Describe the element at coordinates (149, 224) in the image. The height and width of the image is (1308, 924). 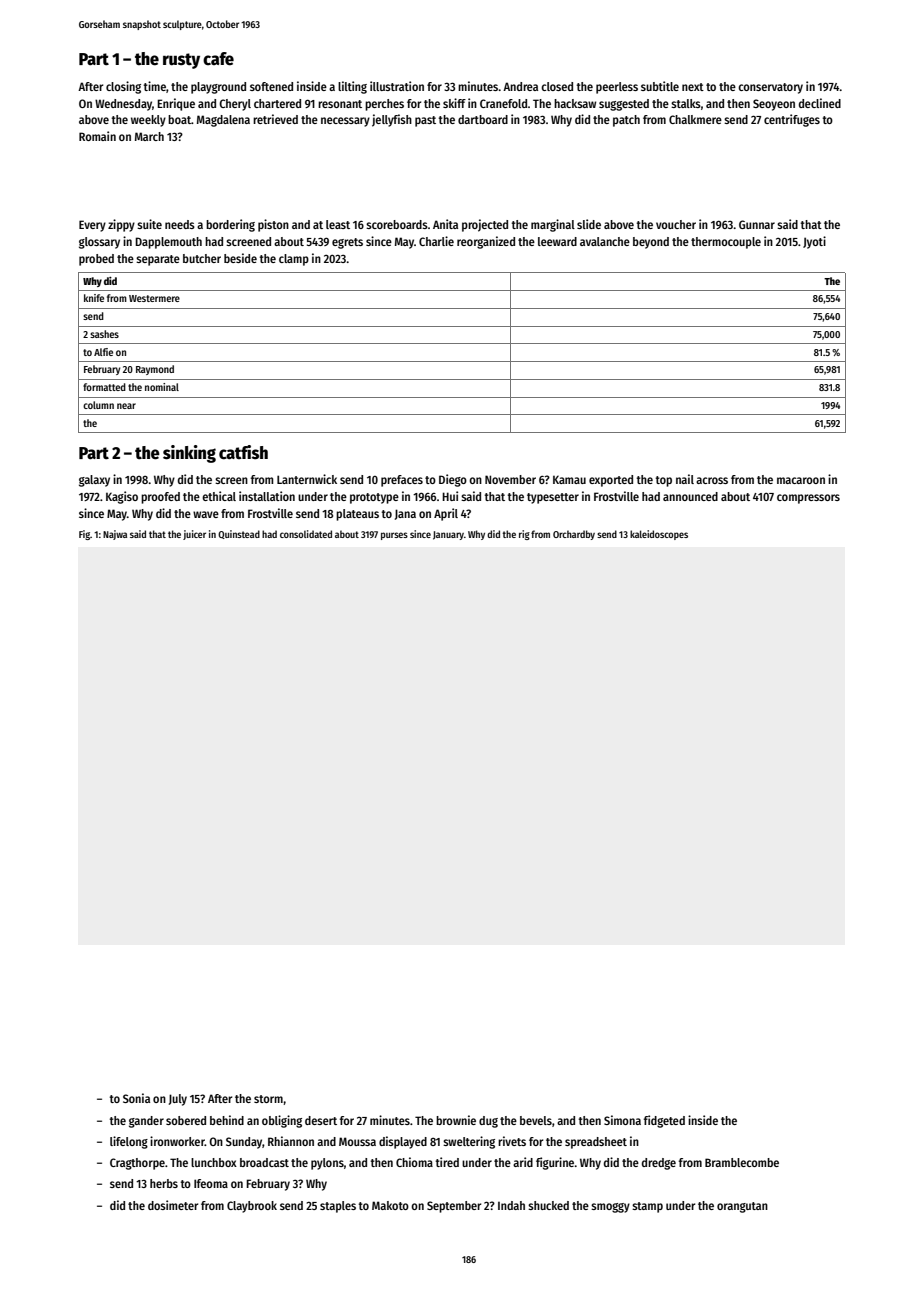
I see `suite` at that location.
